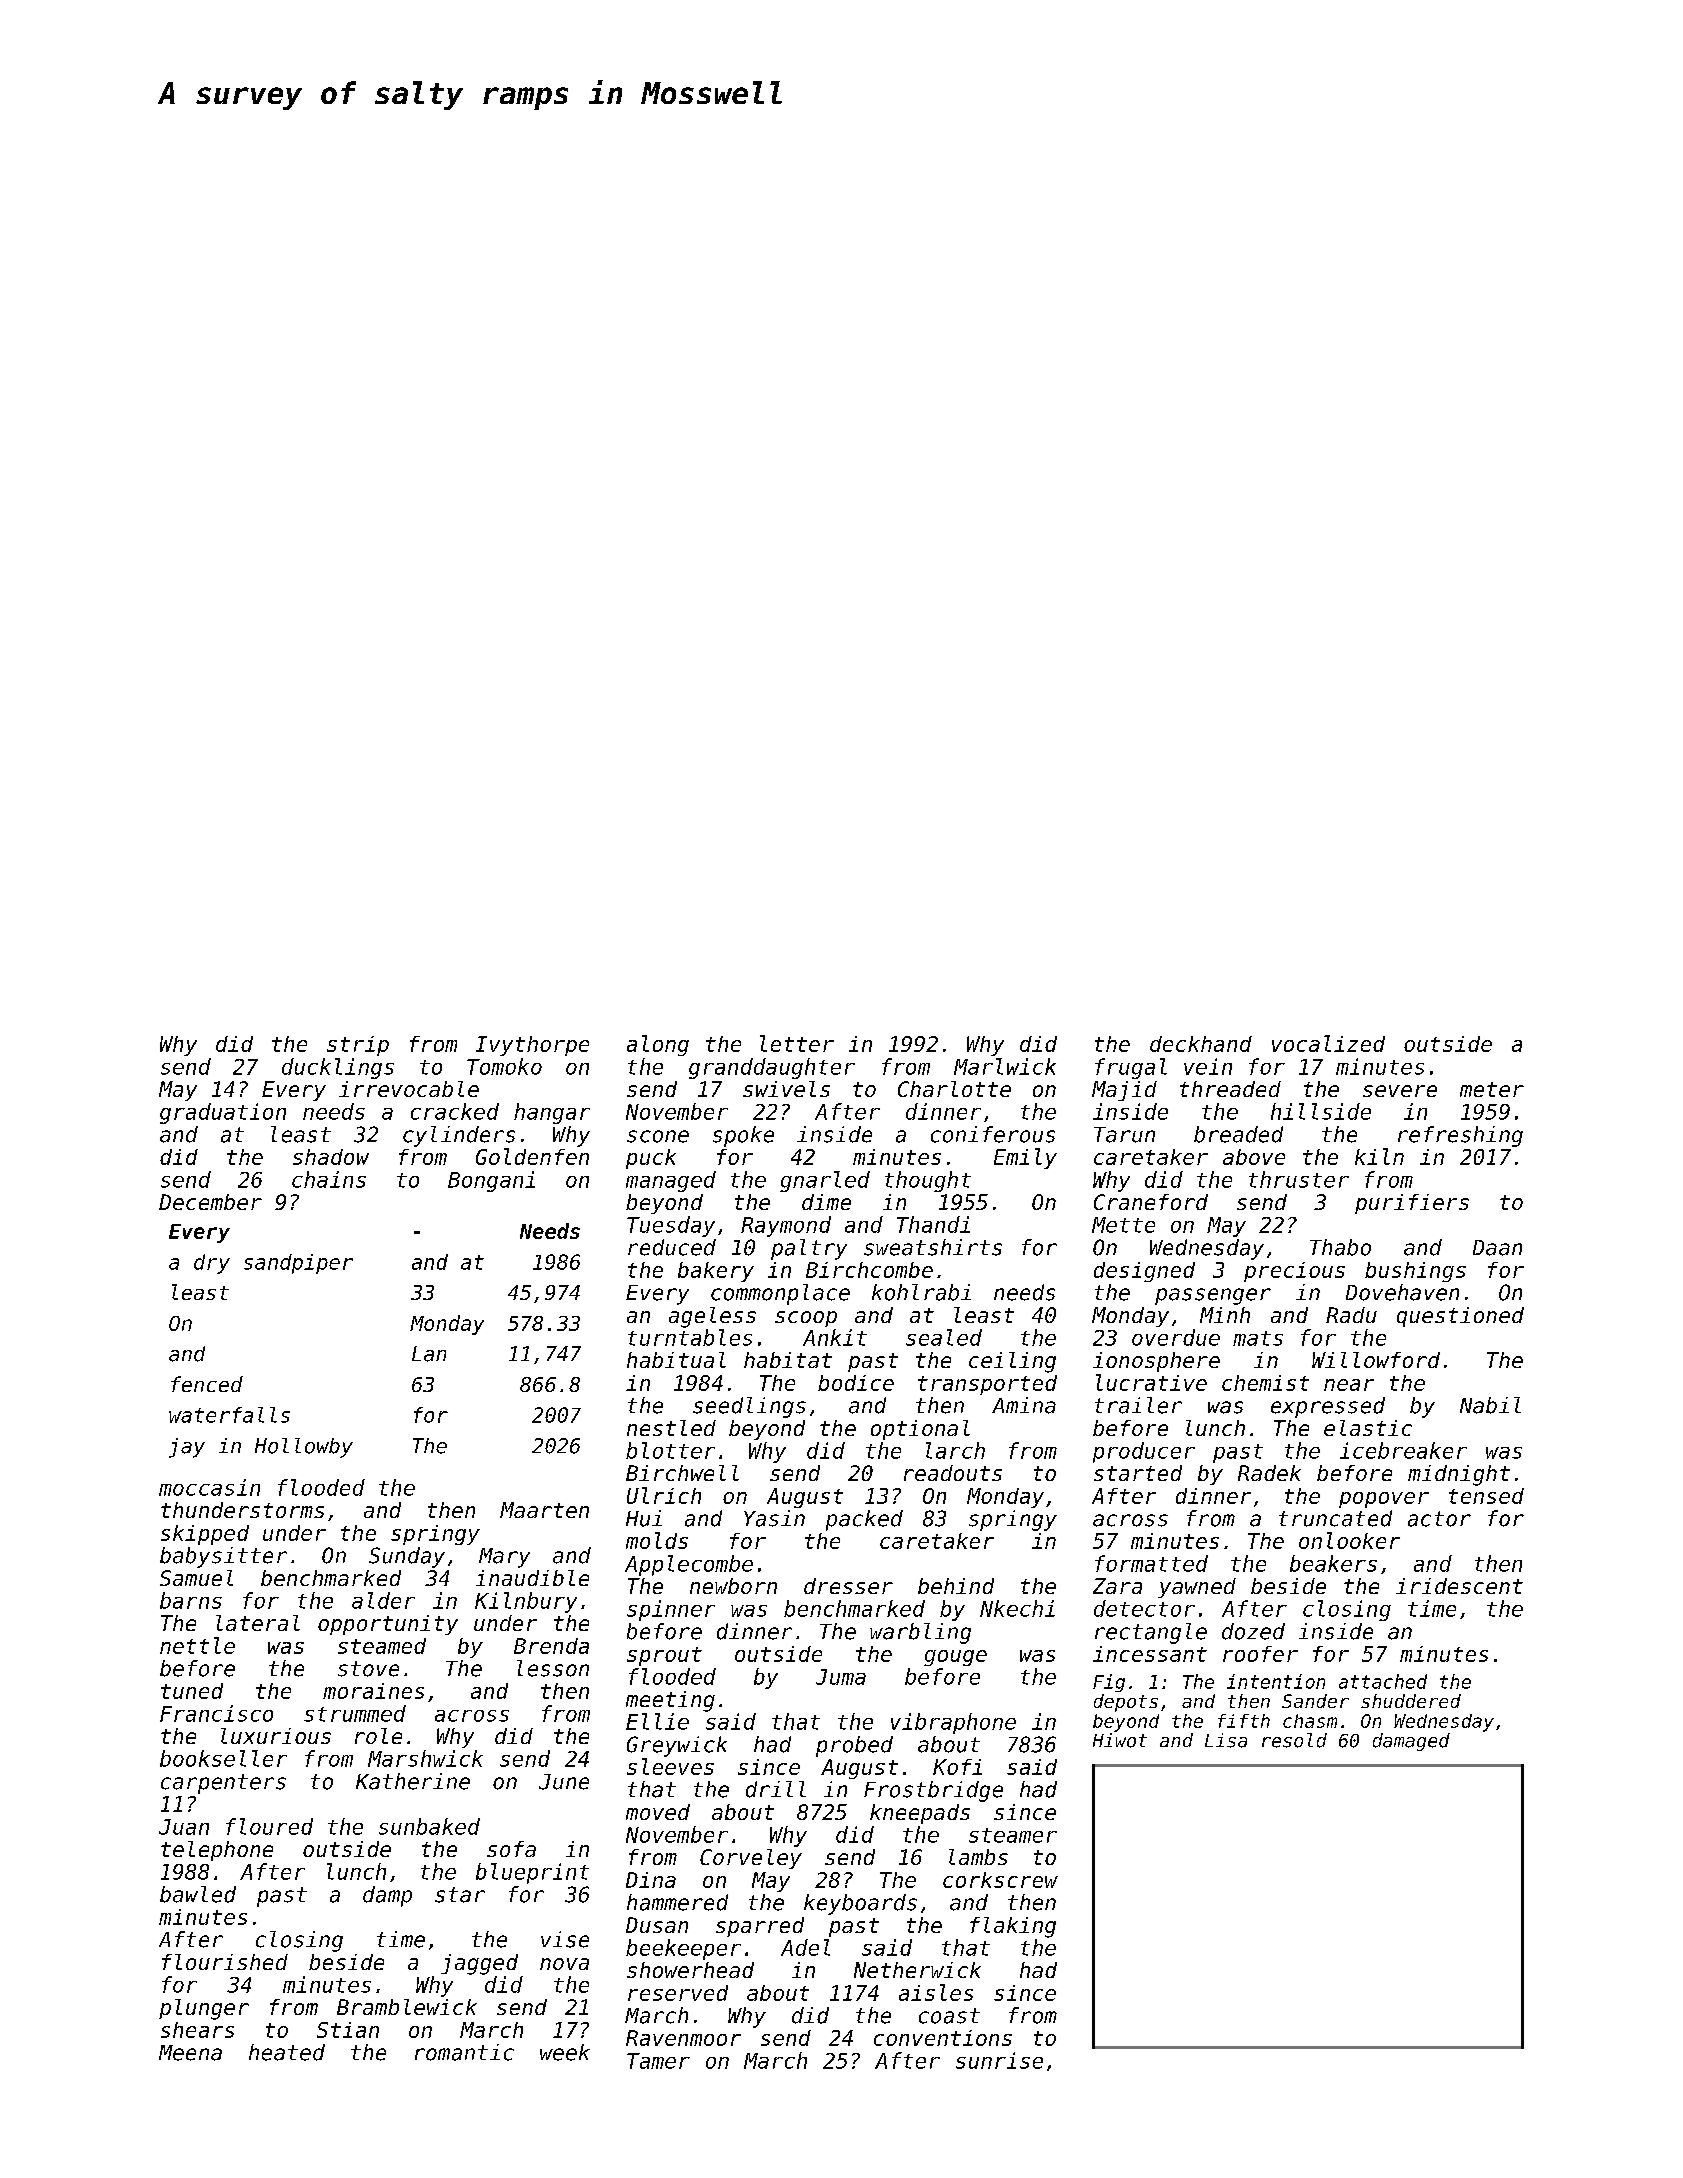 The height and width of the screenshot is (2178, 1683). Describe the element at coordinates (689, 1565) in the screenshot. I see `Applecombe` at that location.
